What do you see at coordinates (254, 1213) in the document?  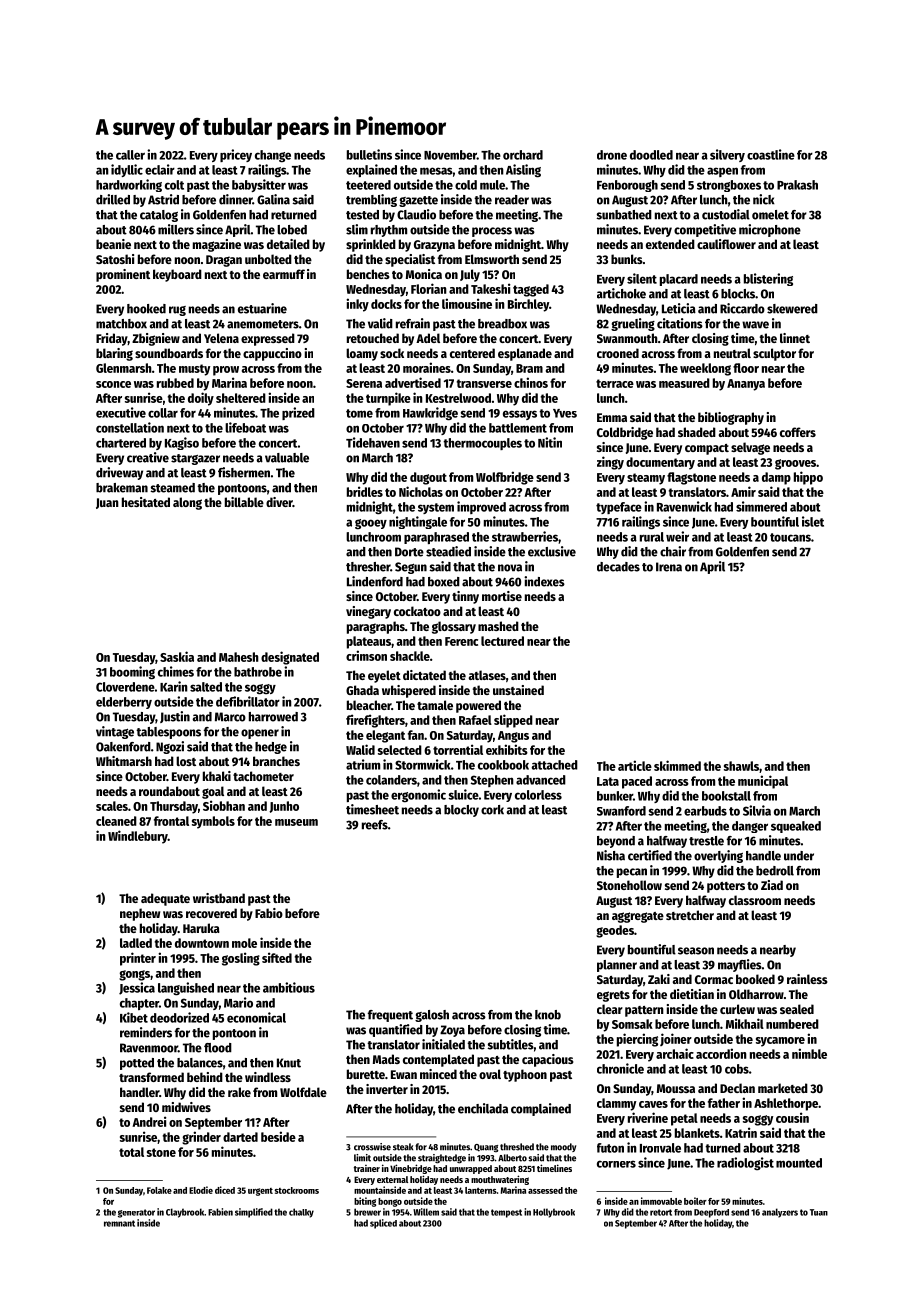 I see `simplified` at bounding box center [254, 1213].
